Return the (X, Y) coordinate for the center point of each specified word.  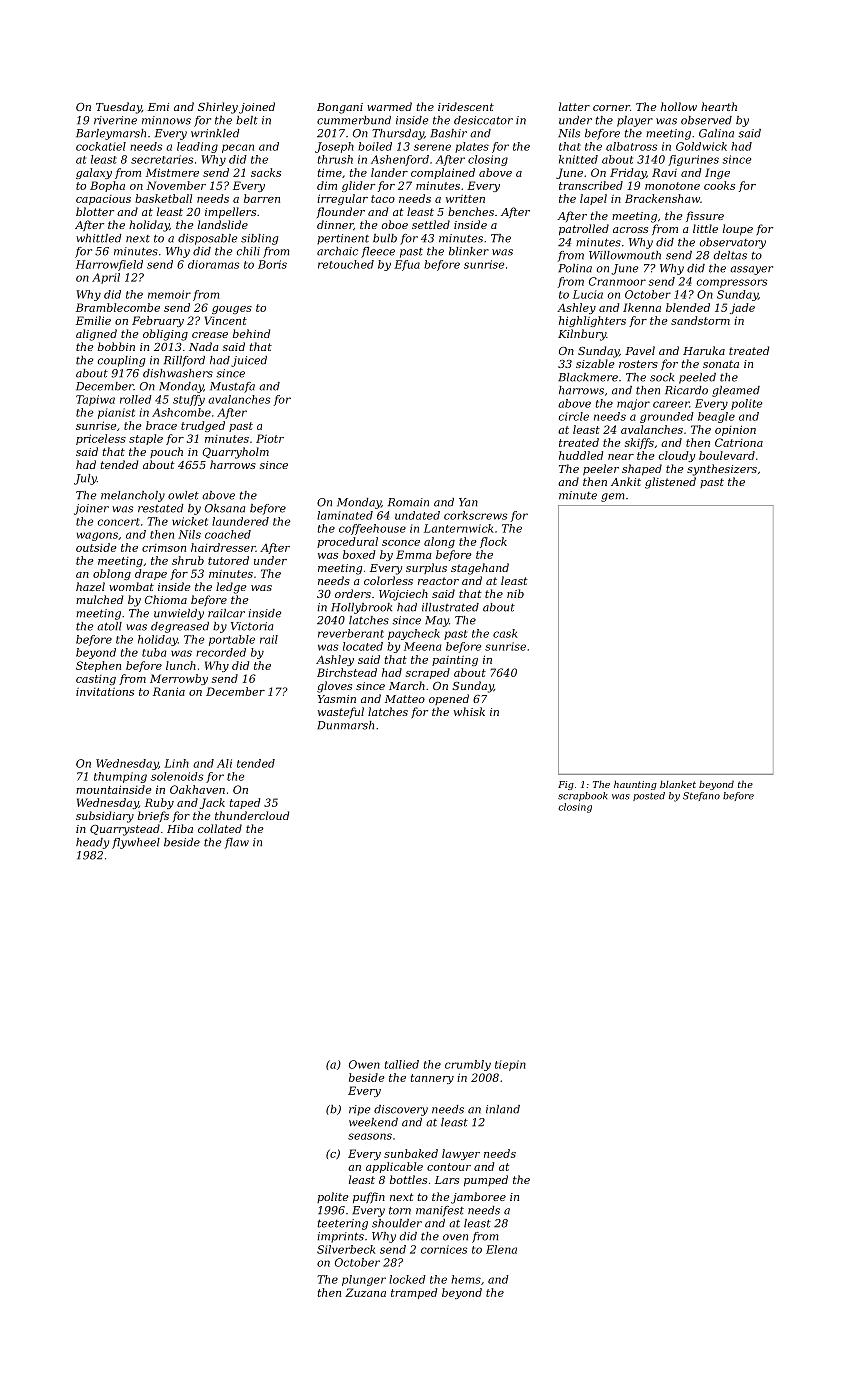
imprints (340, 1237)
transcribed (591, 185)
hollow (679, 106)
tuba (154, 652)
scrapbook (583, 796)
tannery (432, 1079)
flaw (237, 843)
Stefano (701, 796)
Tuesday (119, 108)
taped (245, 803)
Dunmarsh (345, 725)
